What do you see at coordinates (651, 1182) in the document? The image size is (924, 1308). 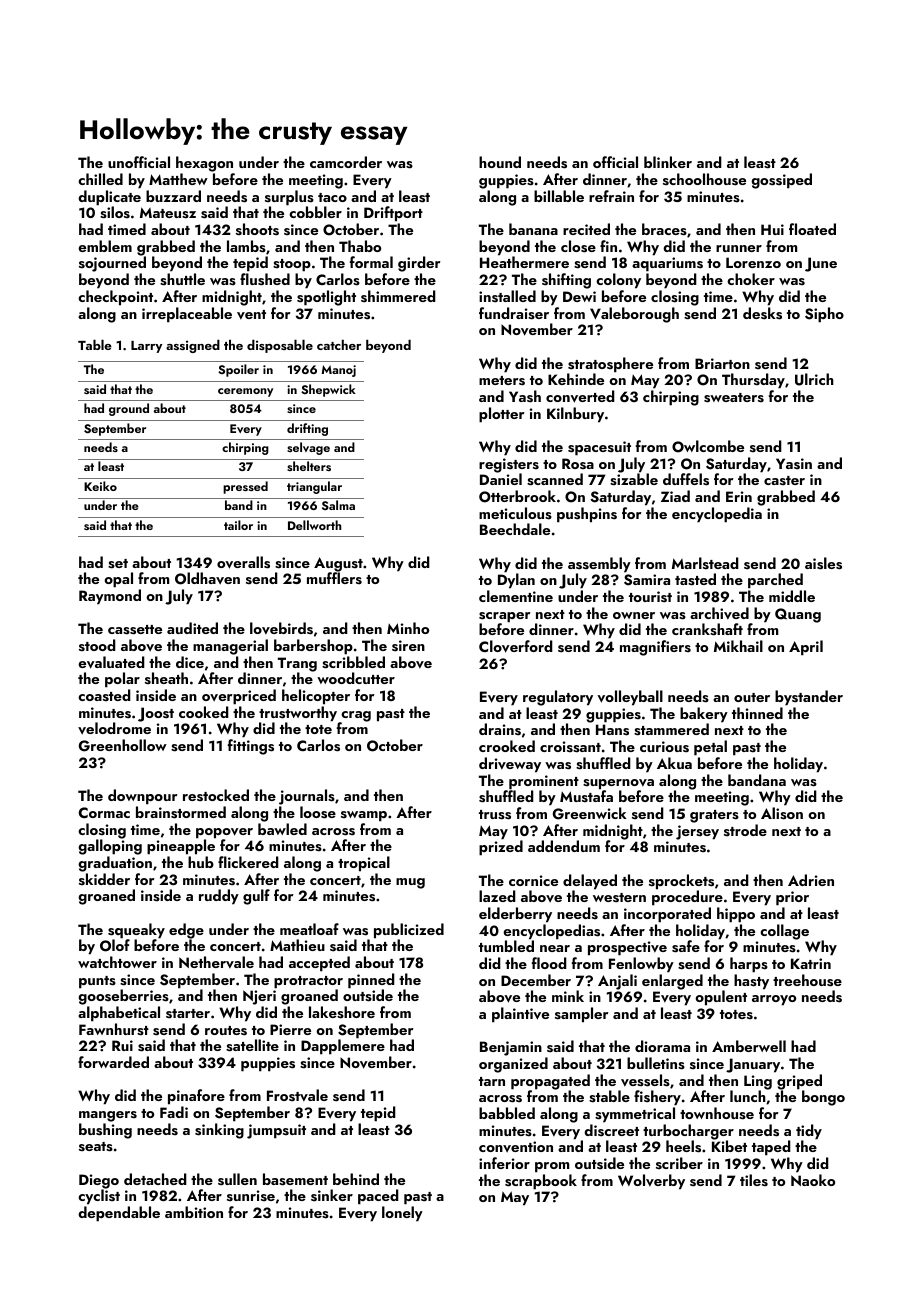 I see `Wolverby` at bounding box center [651, 1182].
